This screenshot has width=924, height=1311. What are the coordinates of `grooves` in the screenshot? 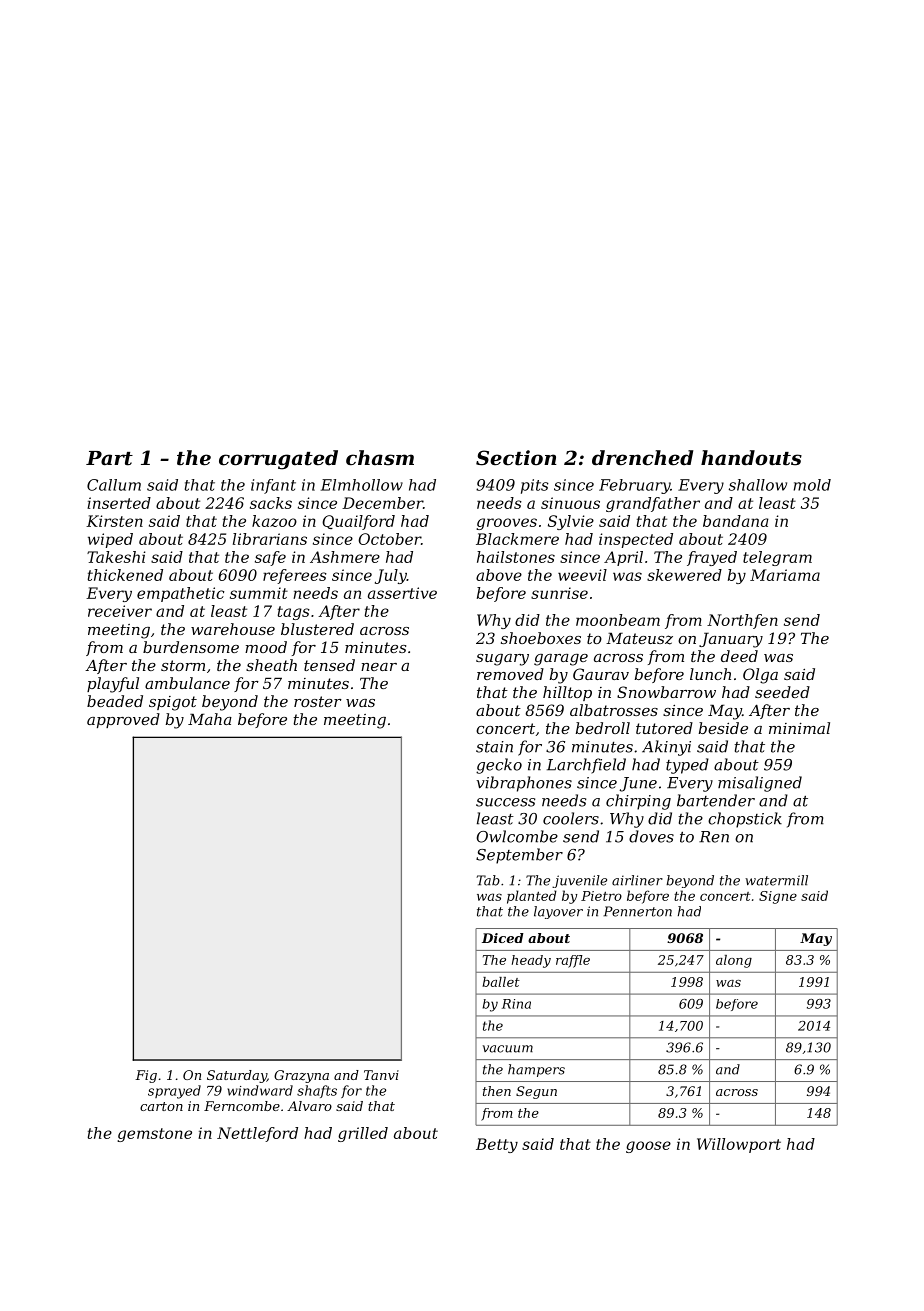 It's located at (506, 524).
